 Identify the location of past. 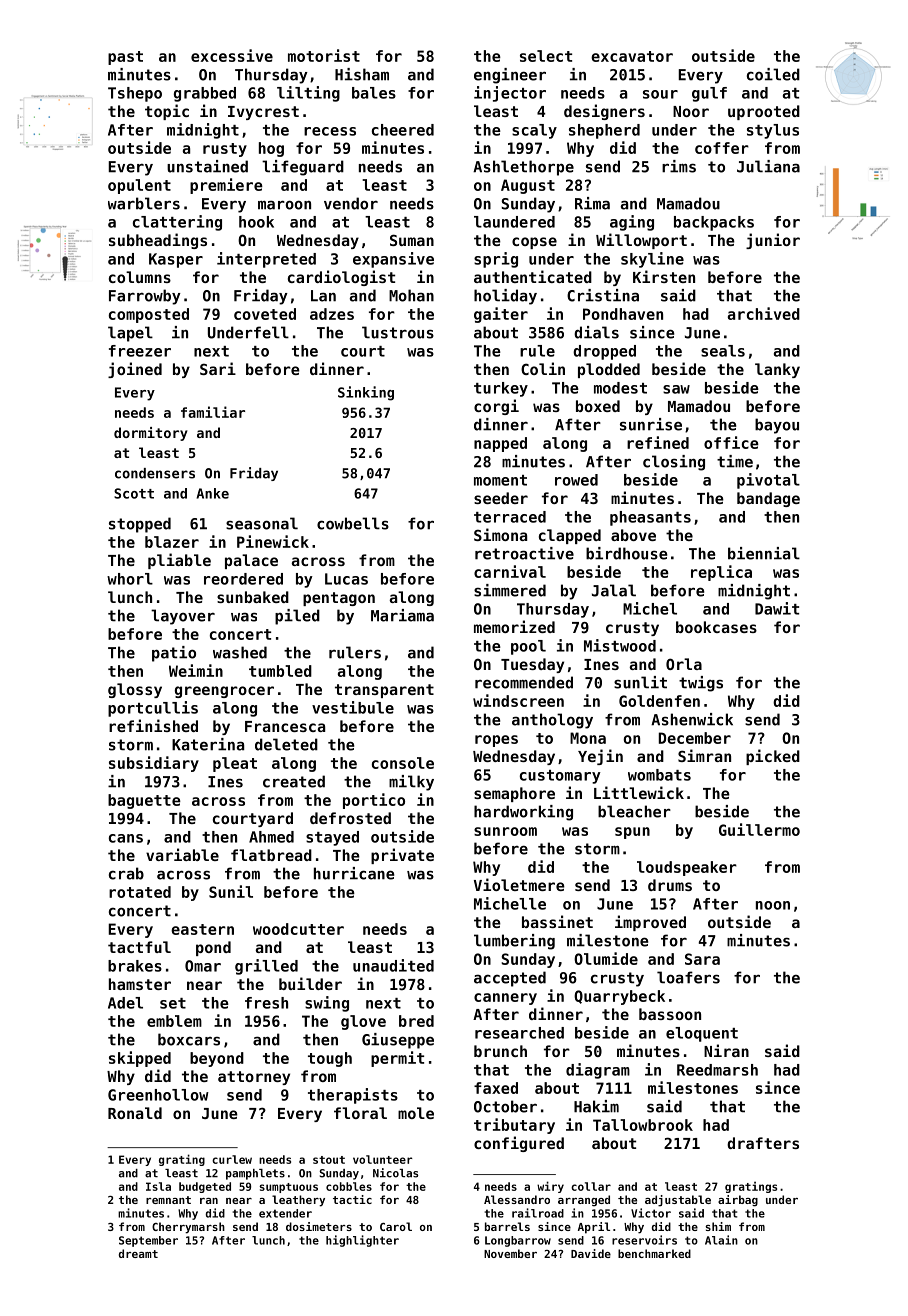
(125, 58).
